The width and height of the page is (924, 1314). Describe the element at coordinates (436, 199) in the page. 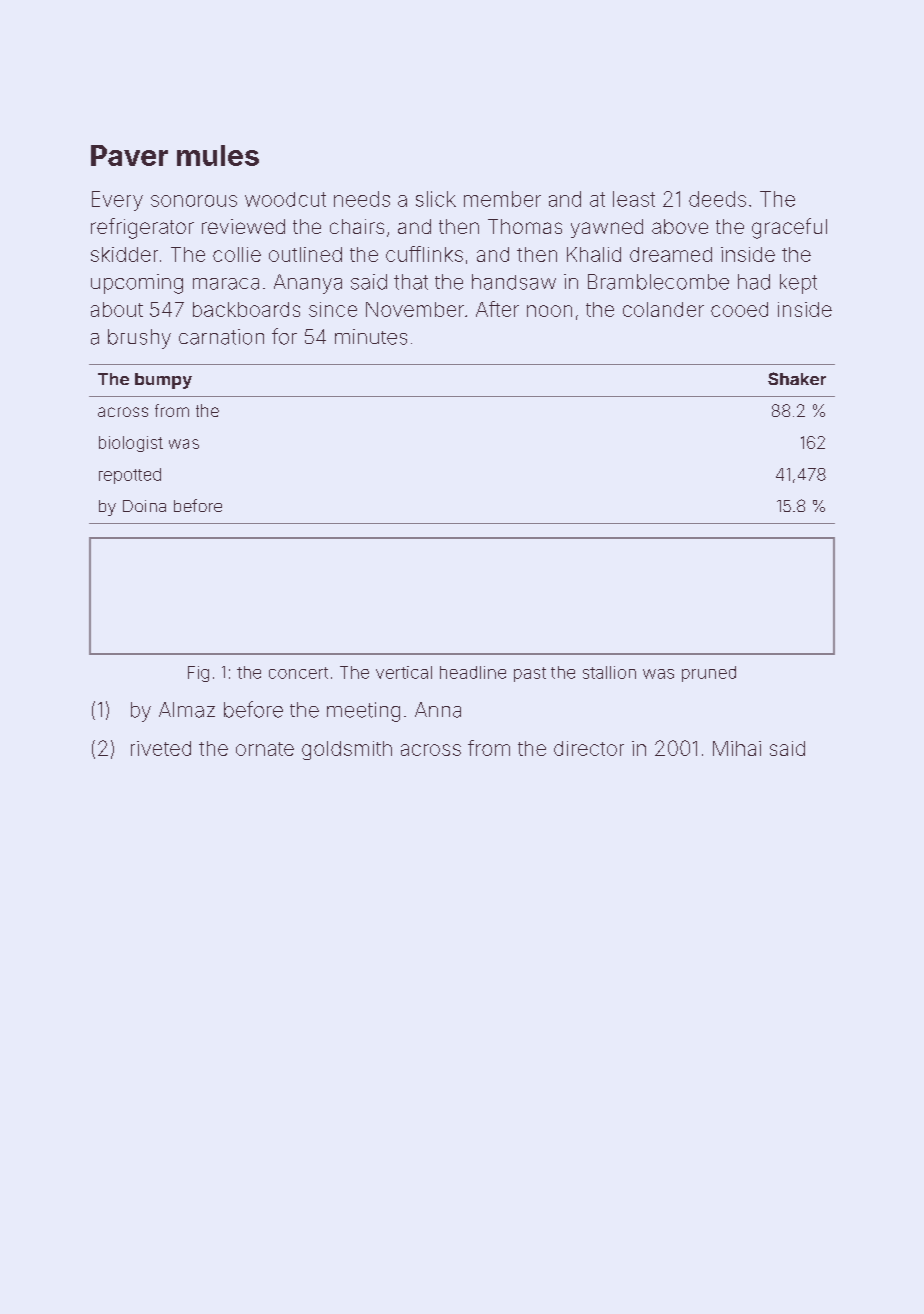

I see `slick` at that location.
